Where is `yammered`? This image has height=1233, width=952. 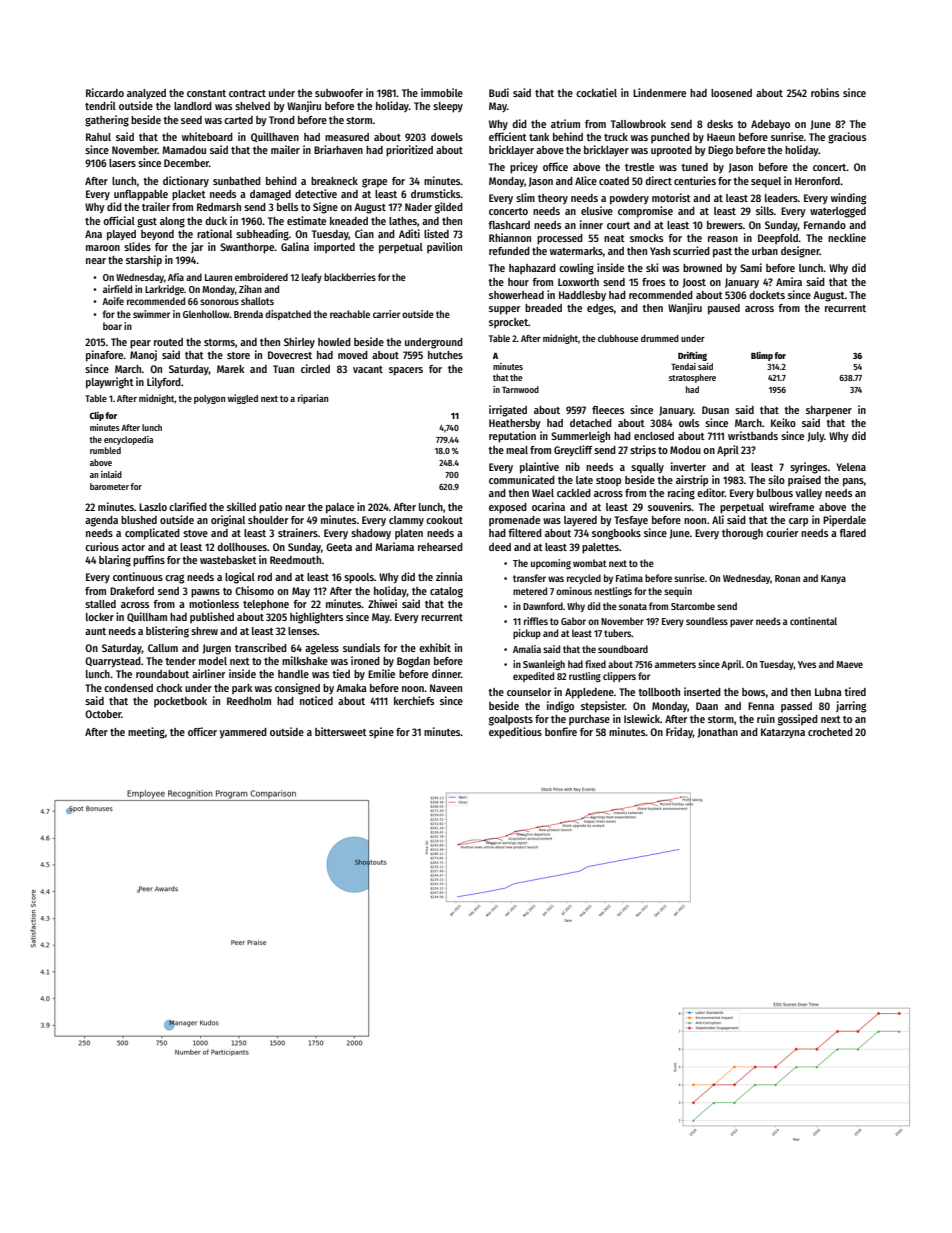 yammered is located at coordinates (243, 733).
